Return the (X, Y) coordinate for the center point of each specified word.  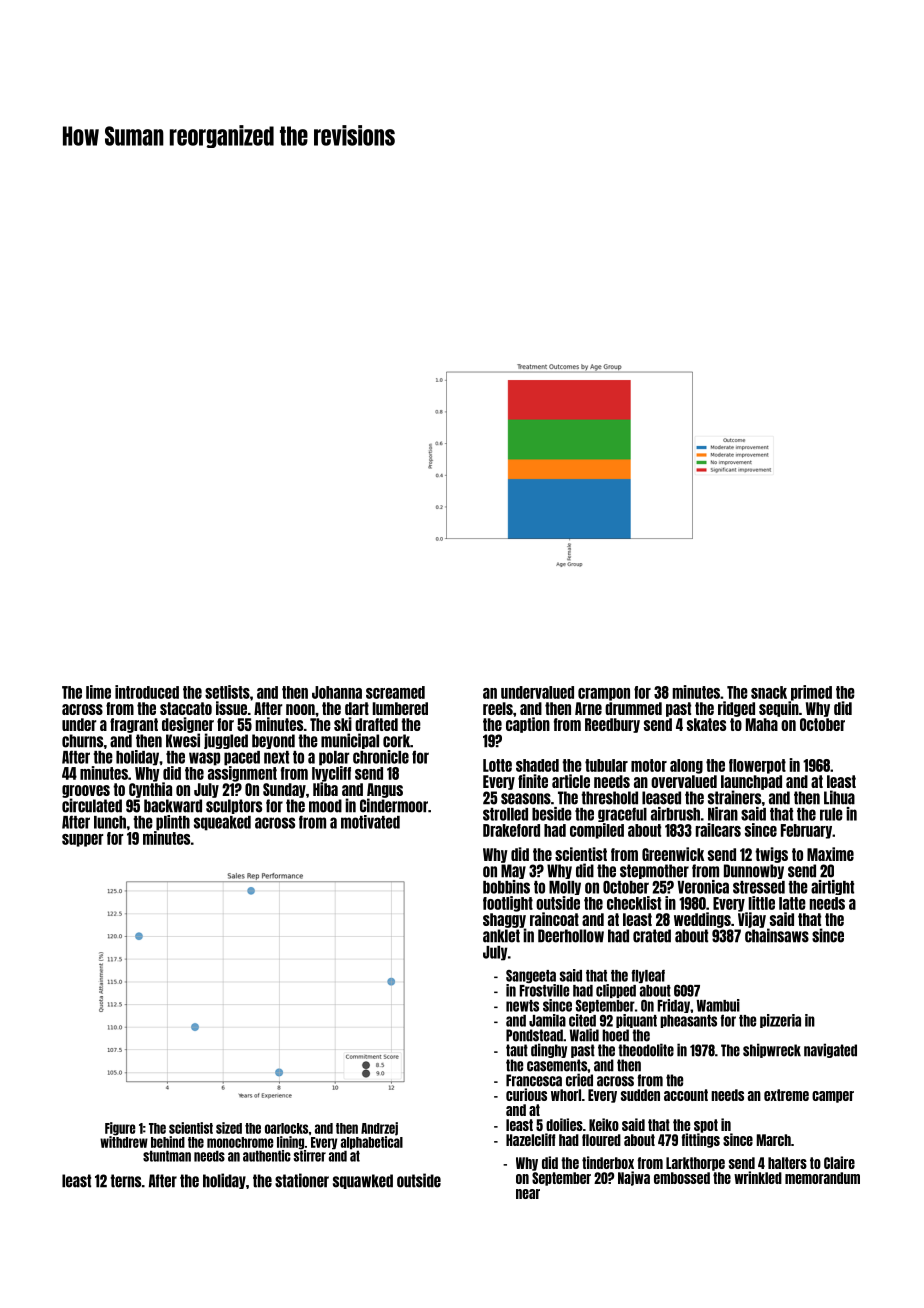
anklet (501, 936)
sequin (779, 709)
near (528, 1194)
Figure (120, 1129)
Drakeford (511, 830)
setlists (227, 692)
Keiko (604, 1124)
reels (498, 708)
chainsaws (777, 935)
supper (83, 840)
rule (831, 814)
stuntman (167, 1156)
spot (706, 1126)
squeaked (222, 823)
